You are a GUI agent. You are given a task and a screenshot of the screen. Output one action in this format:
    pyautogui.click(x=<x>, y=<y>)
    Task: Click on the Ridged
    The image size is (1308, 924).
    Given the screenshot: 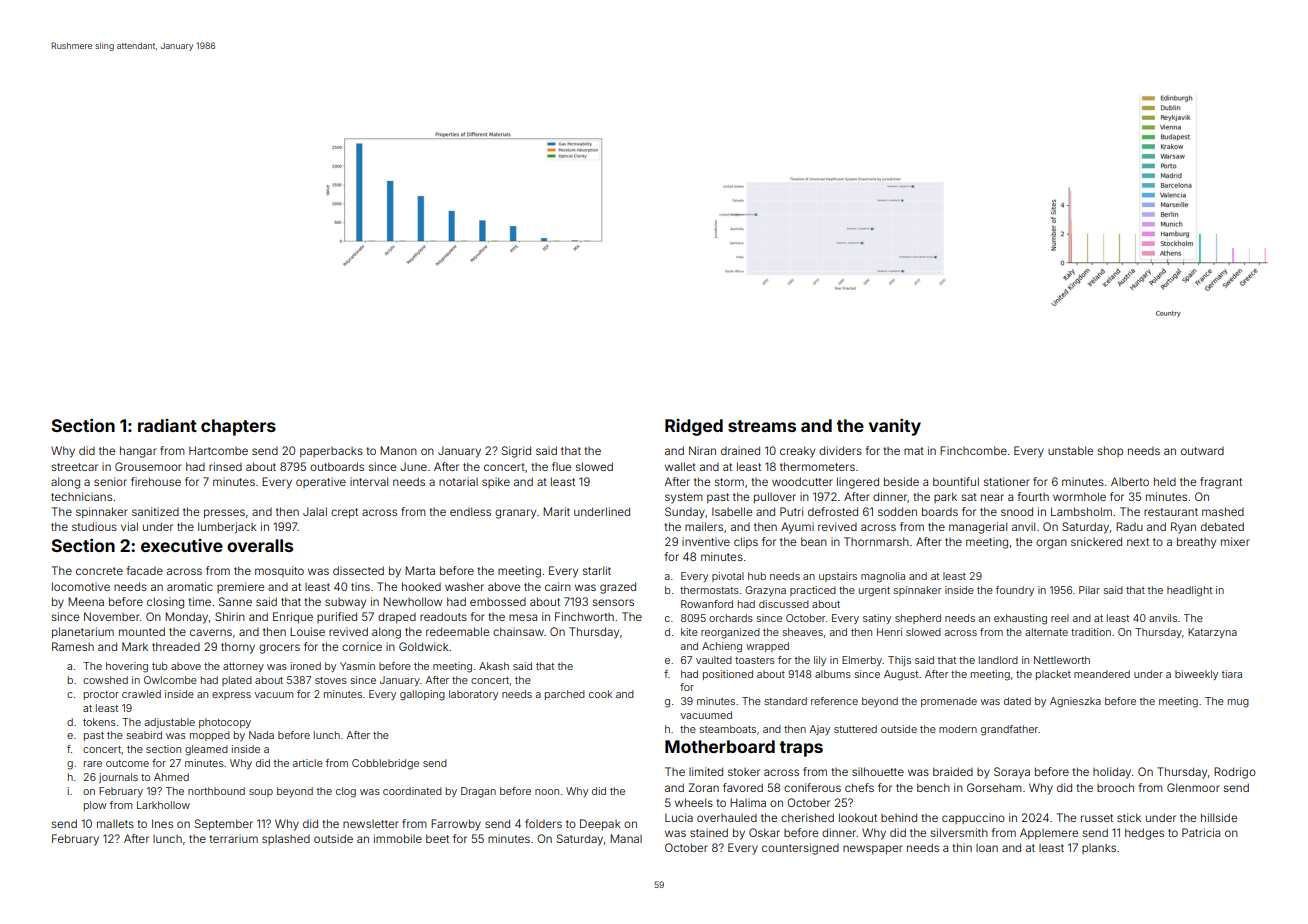 What is the action you would take?
    pyautogui.click(x=694, y=427)
